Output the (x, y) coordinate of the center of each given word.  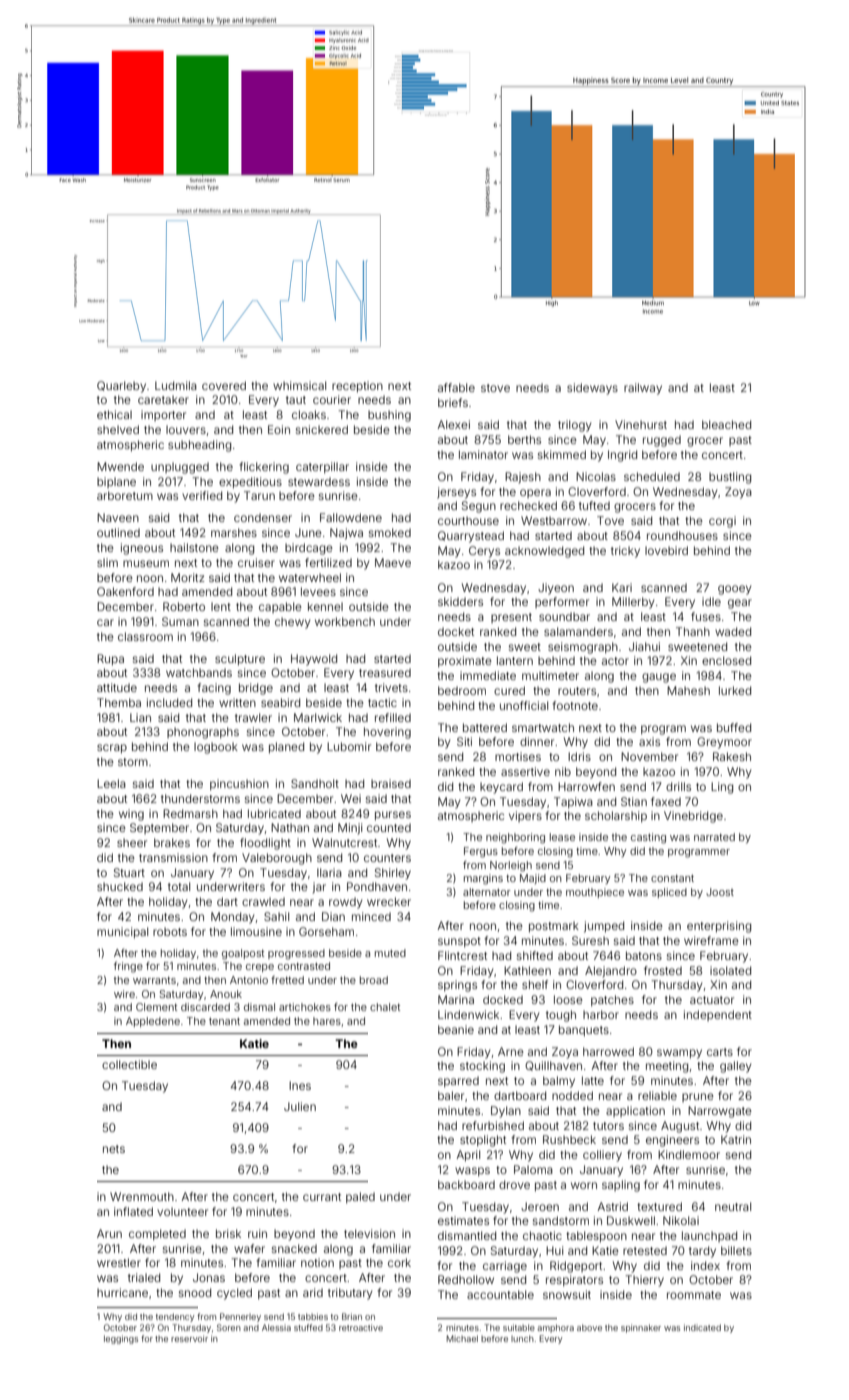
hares (327, 1021)
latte (593, 1080)
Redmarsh (190, 813)
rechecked (528, 505)
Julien (300, 1106)
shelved (118, 429)
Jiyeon (556, 589)
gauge (659, 678)
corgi (722, 522)
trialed (144, 1277)
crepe (260, 968)
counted (389, 827)
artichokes (305, 1007)
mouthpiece (595, 893)
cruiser (256, 562)
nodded (572, 1095)
